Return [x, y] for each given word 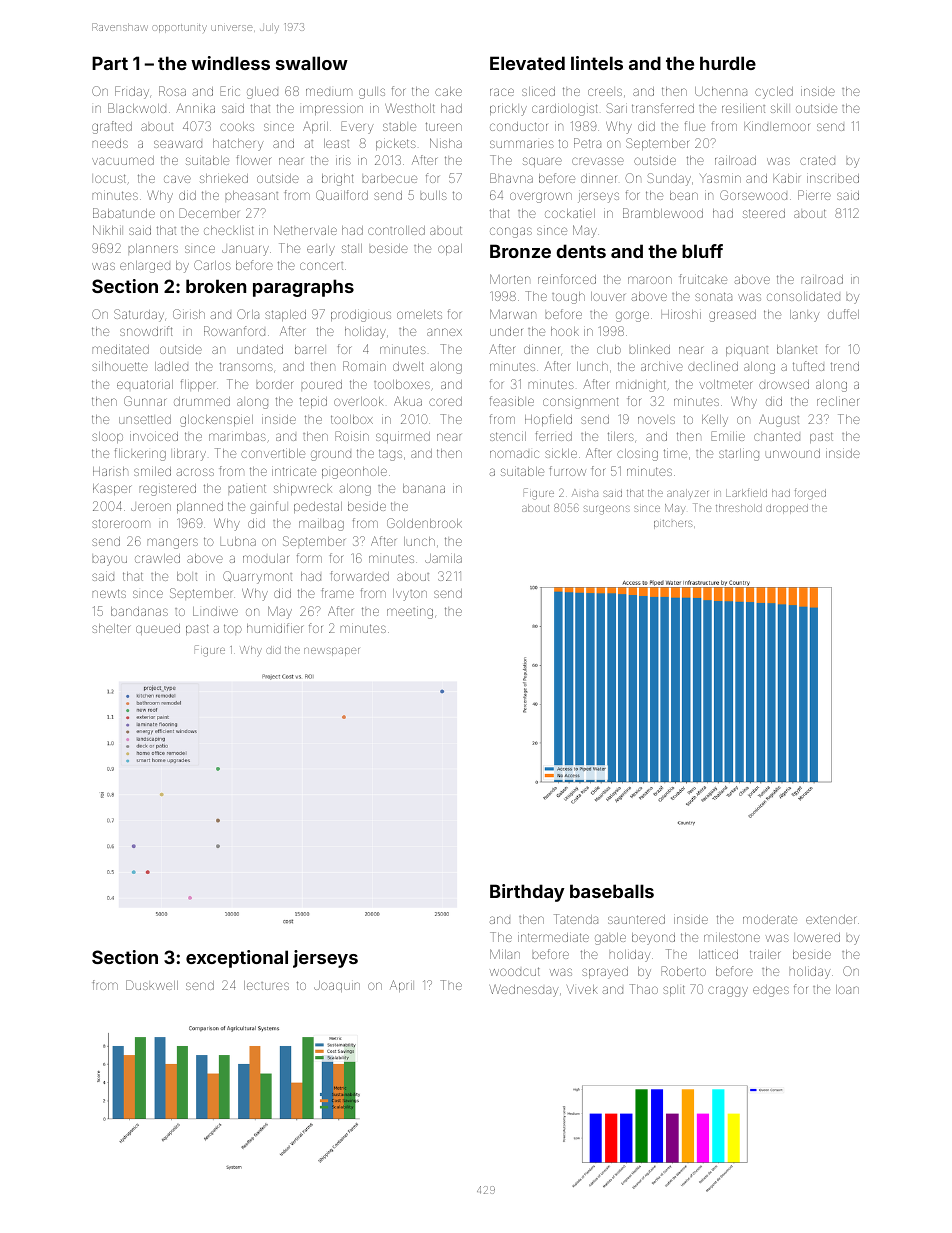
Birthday [527, 893]
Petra [587, 143]
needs [110, 143]
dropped [787, 509]
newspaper [331, 651]
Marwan [513, 314]
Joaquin [337, 986]
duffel [843, 314]
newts [109, 593]
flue [695, 126]
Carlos [212, 265]
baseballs [612, 891]
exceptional [237, 959]
